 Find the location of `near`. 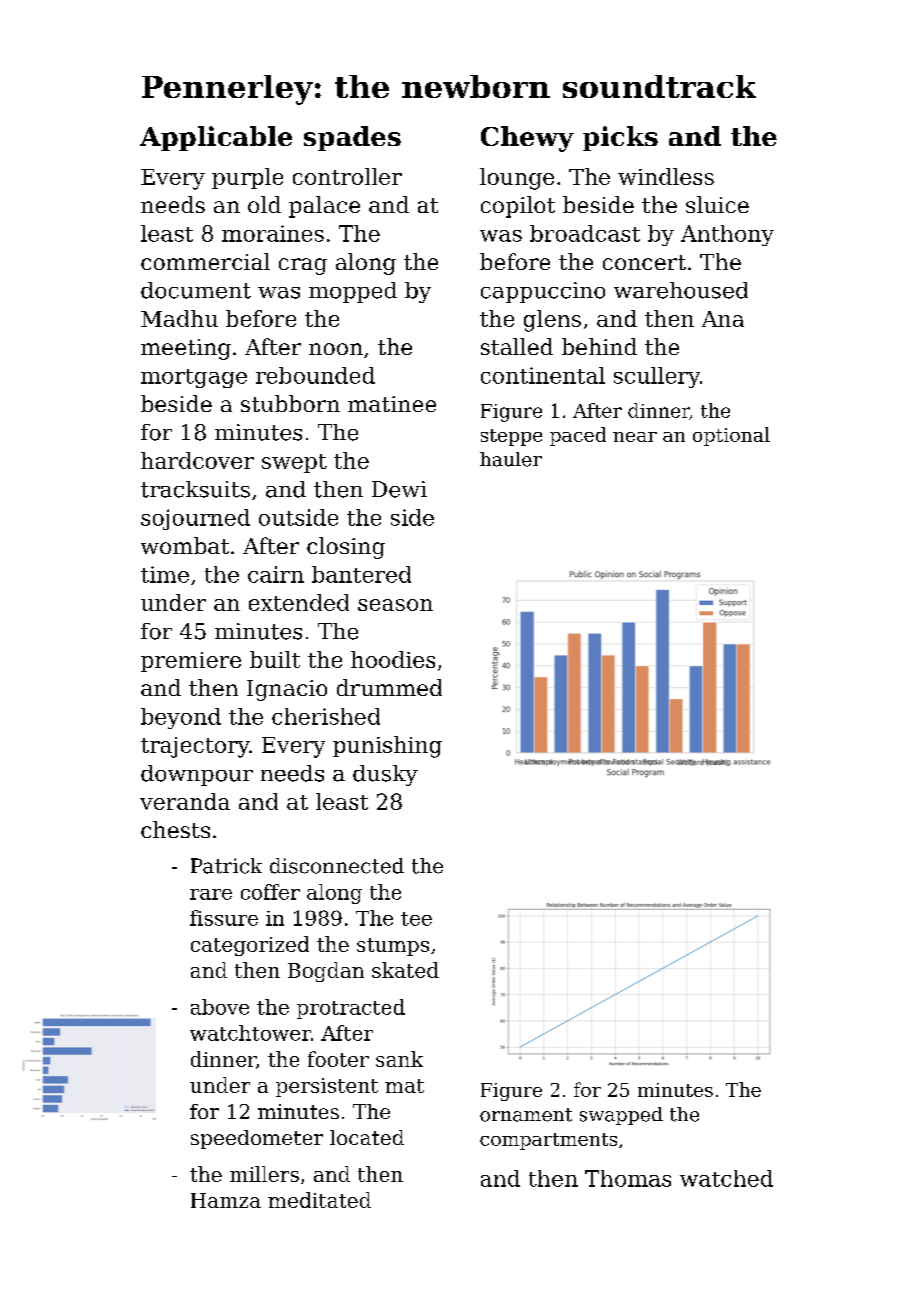

near is located at coordinates (635, 437).
